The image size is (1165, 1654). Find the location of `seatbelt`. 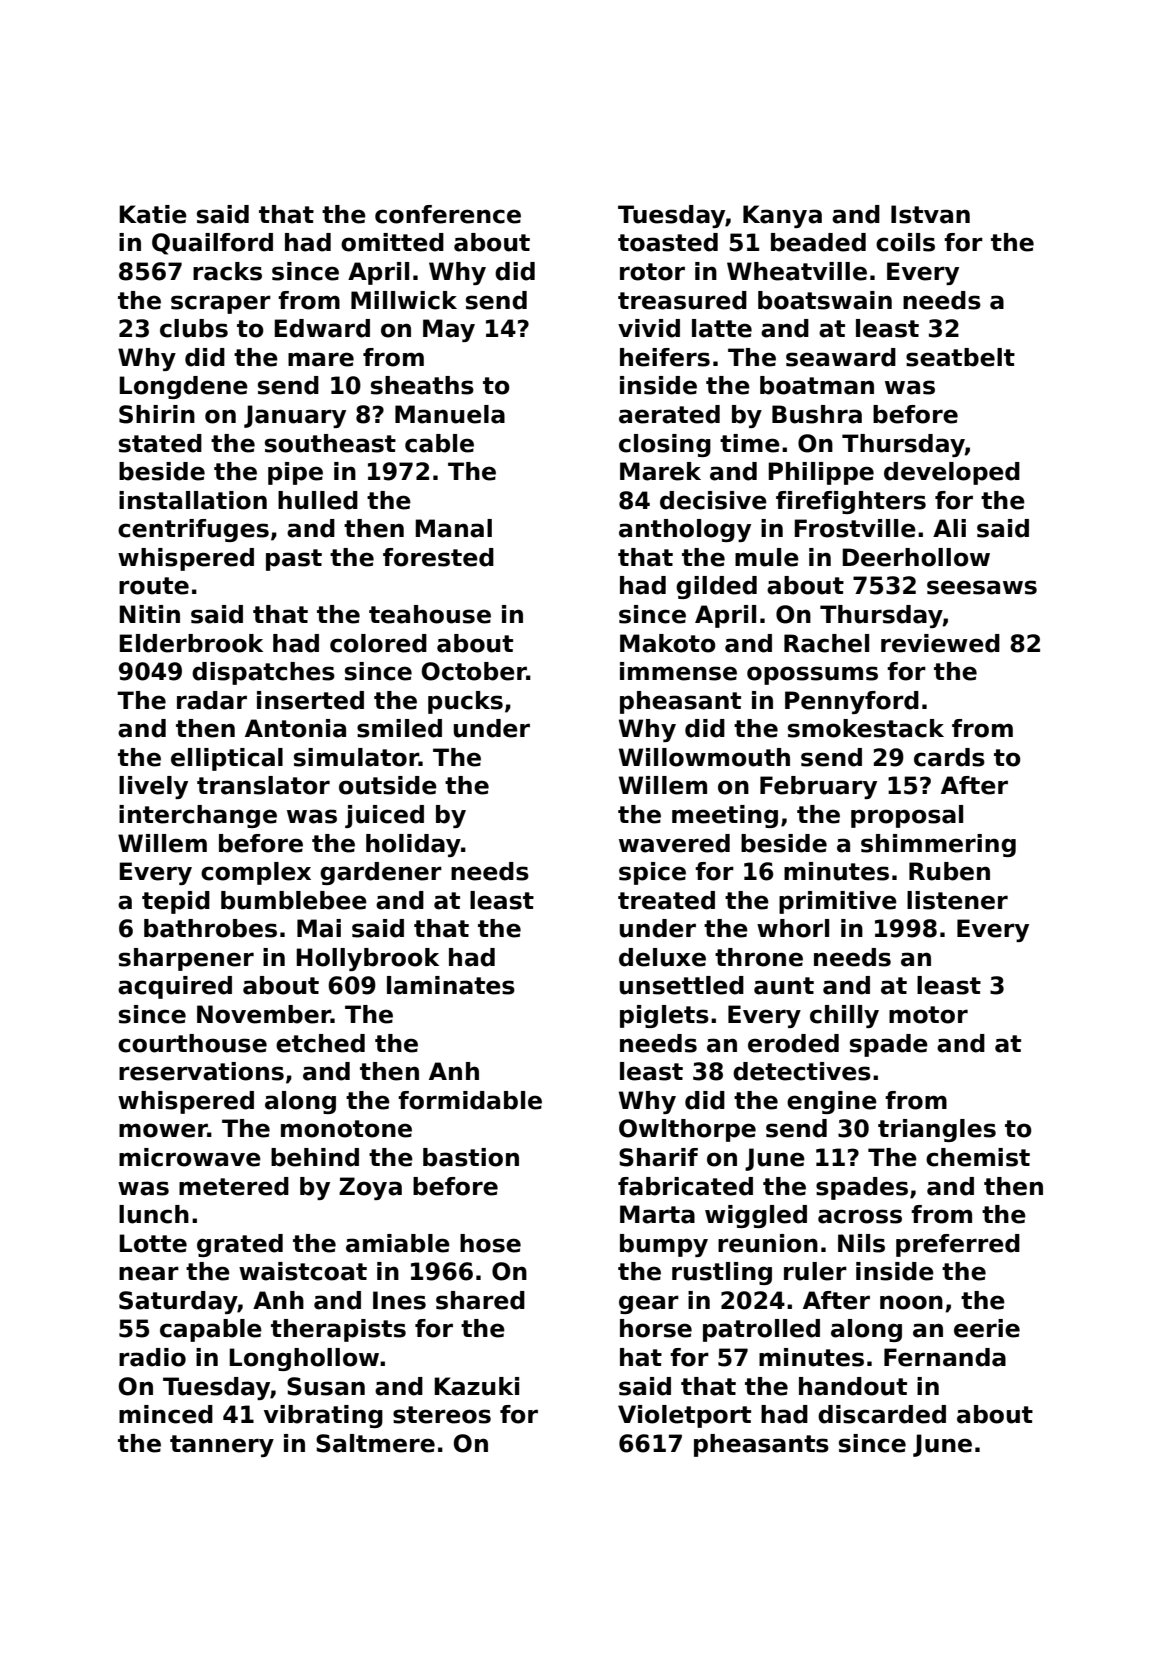

seatbelt is located at coordinates (960, 357).
